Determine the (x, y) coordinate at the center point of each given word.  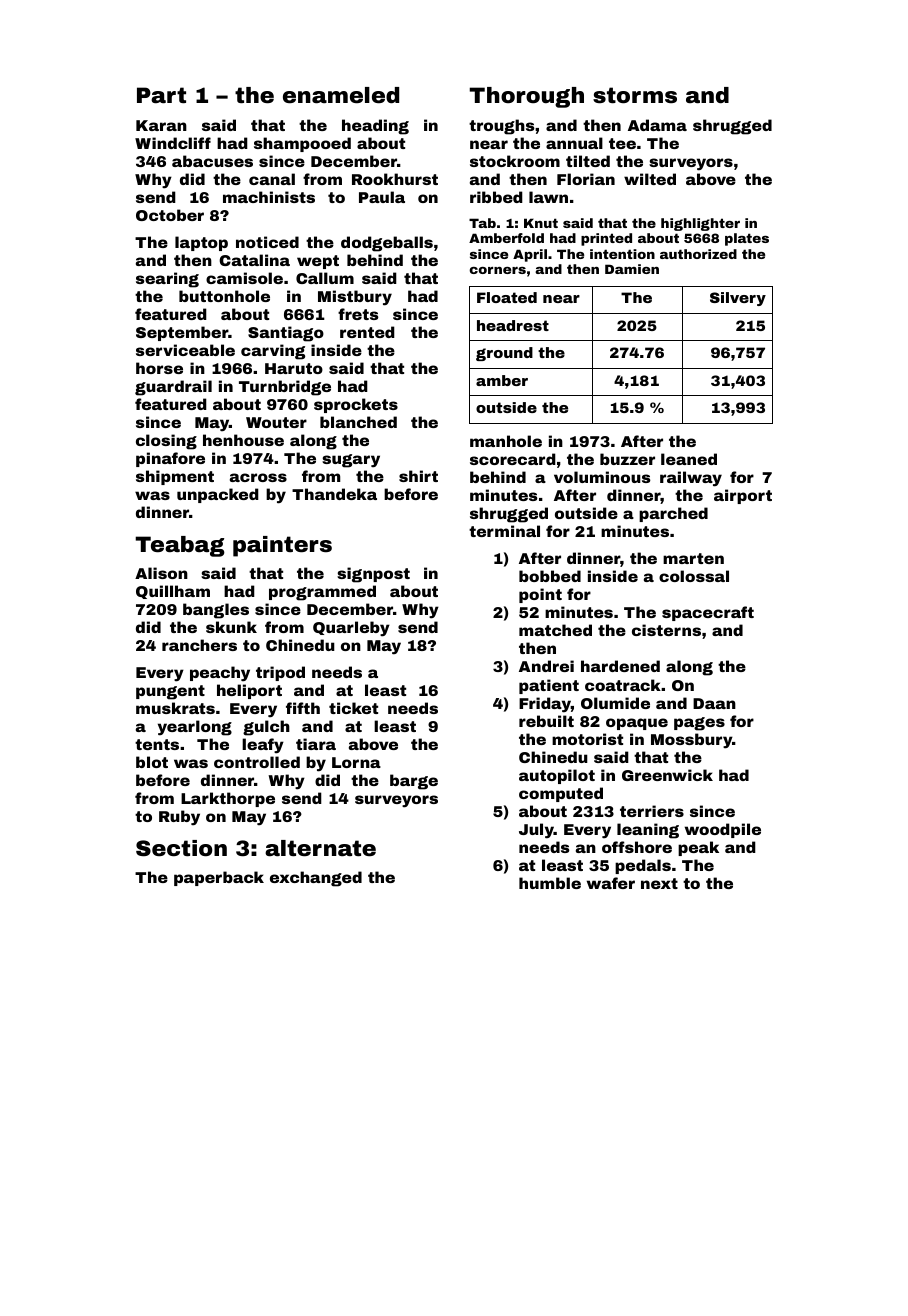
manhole (506, 441)
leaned (689, 459)
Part (161, 95)
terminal (504, 531)
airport (743, 496)
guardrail (173, 388)
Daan (714, 703)
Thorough (526, 97)
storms (635, 95)
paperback (219, 878)
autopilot (557, 776)
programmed (322, 593)
